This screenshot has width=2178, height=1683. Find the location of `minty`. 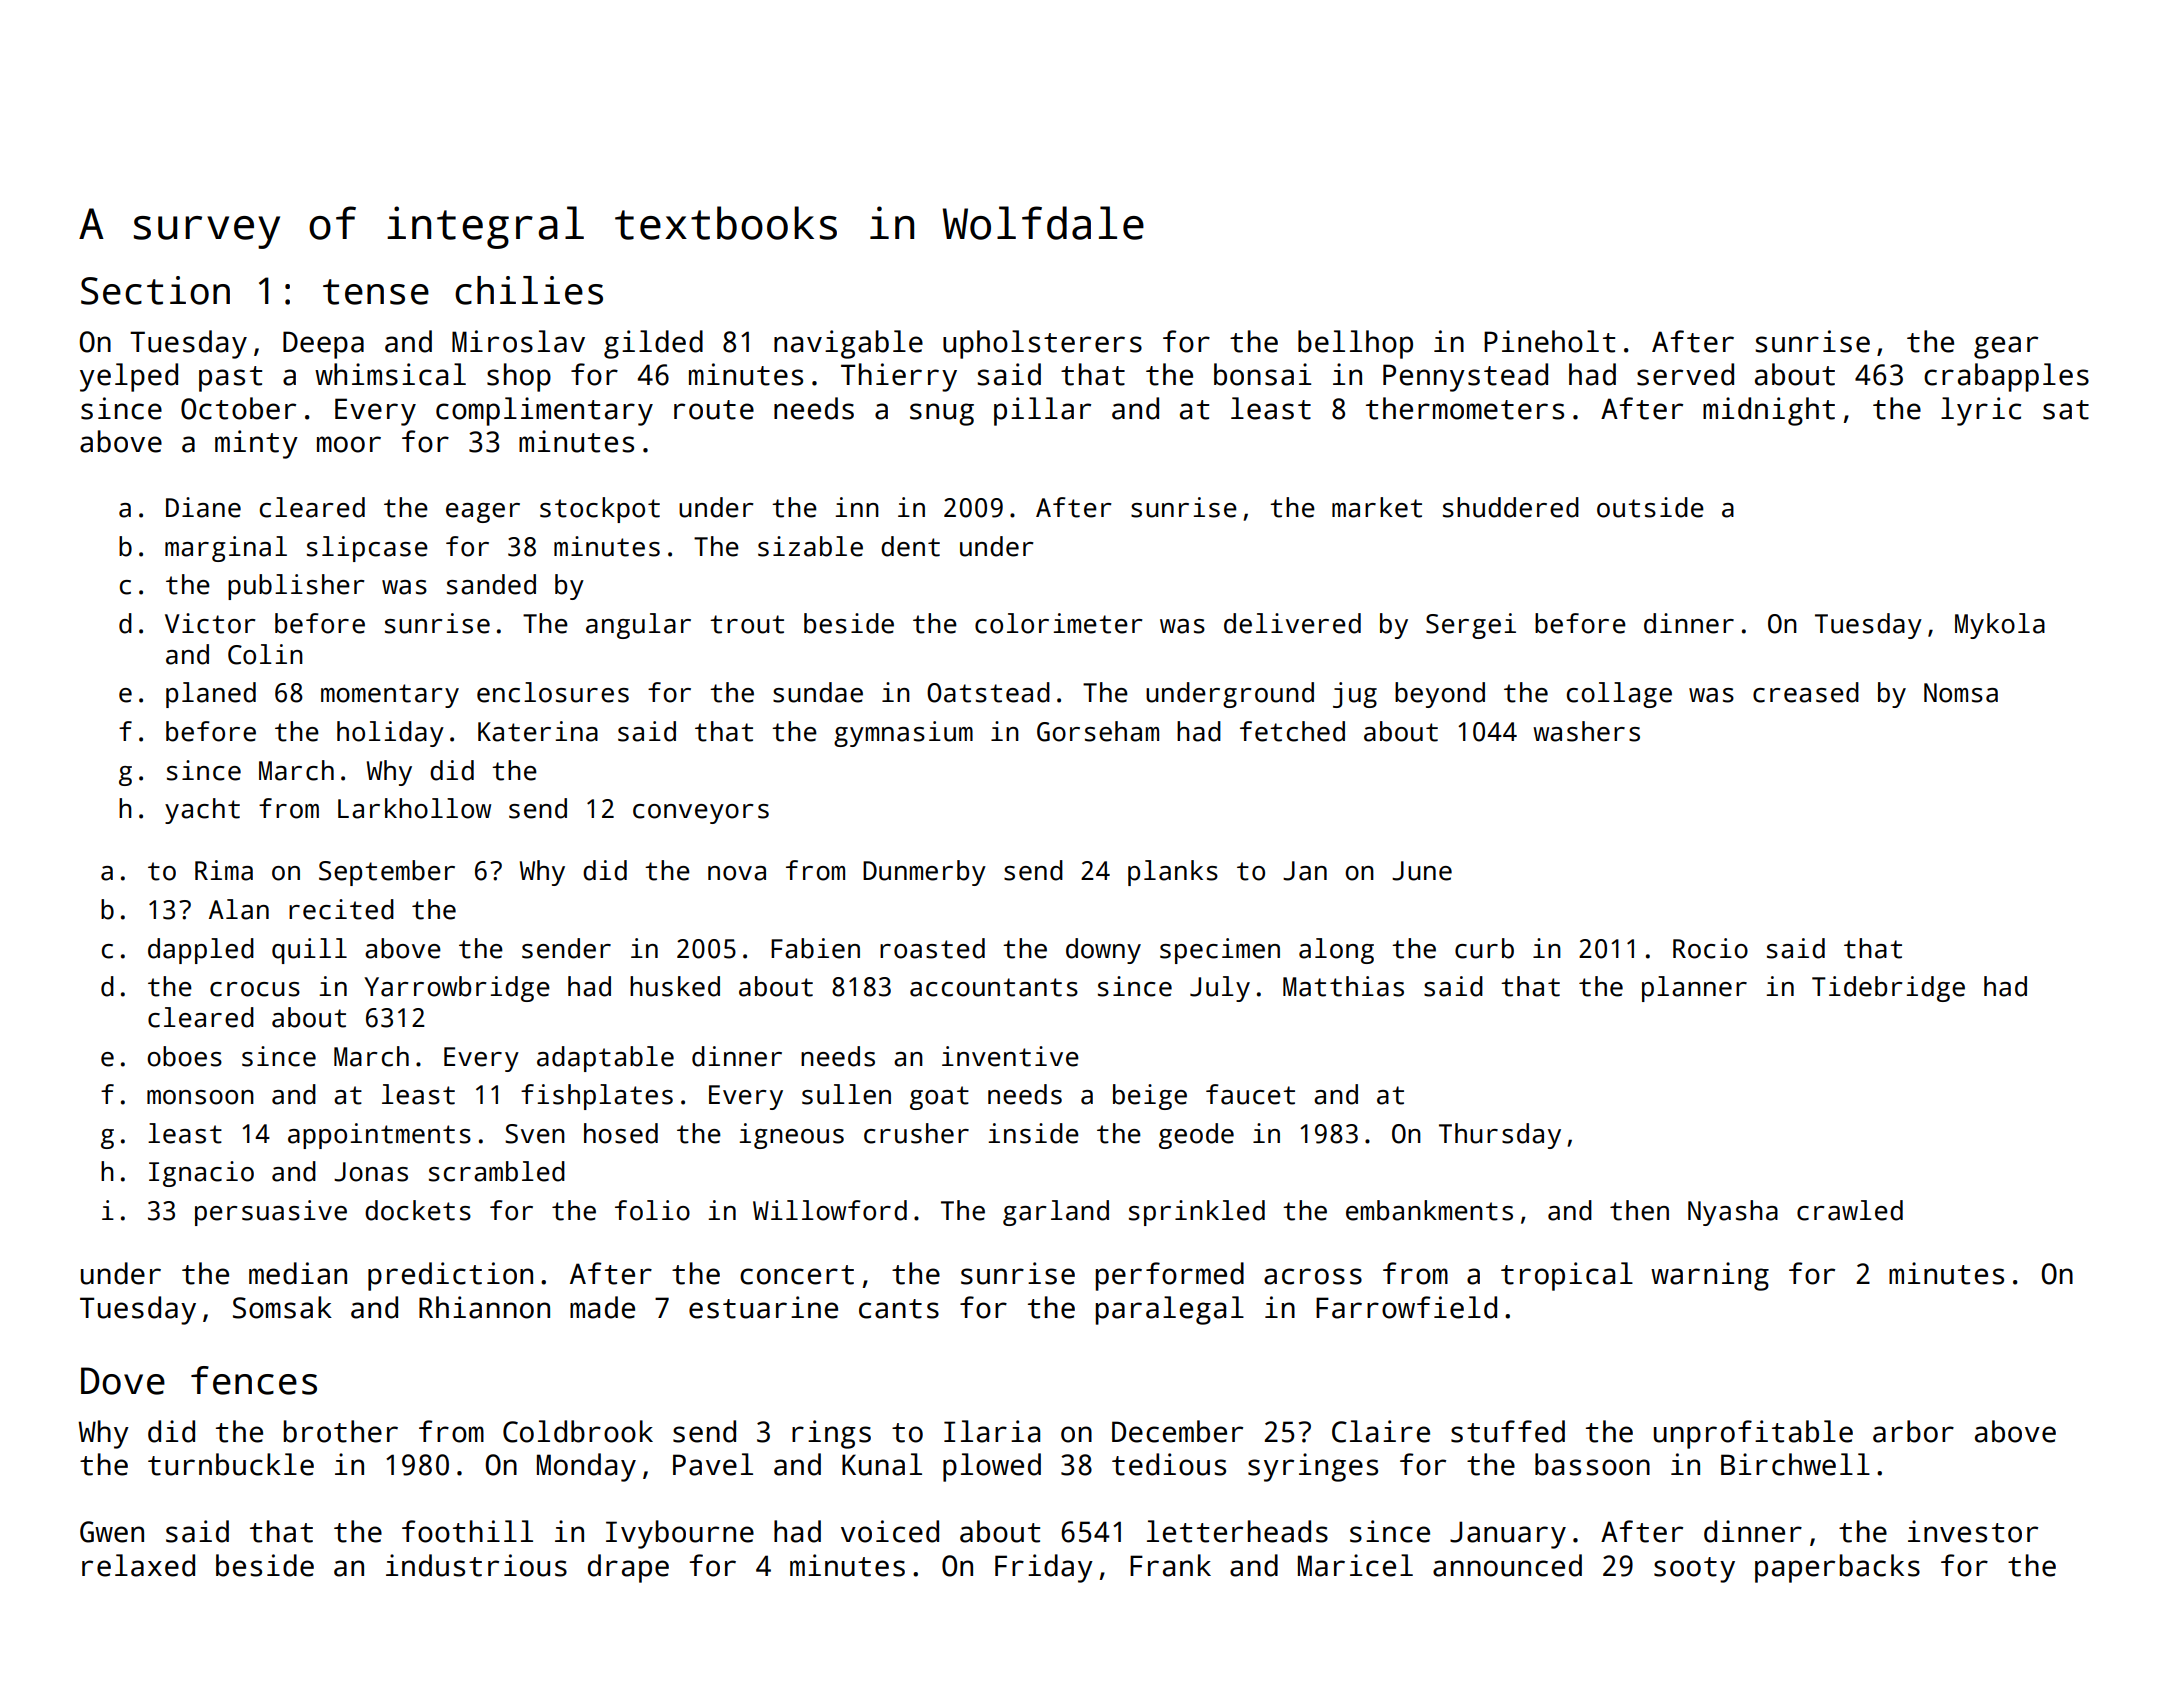

minty is located at coordinates (256, 444).
